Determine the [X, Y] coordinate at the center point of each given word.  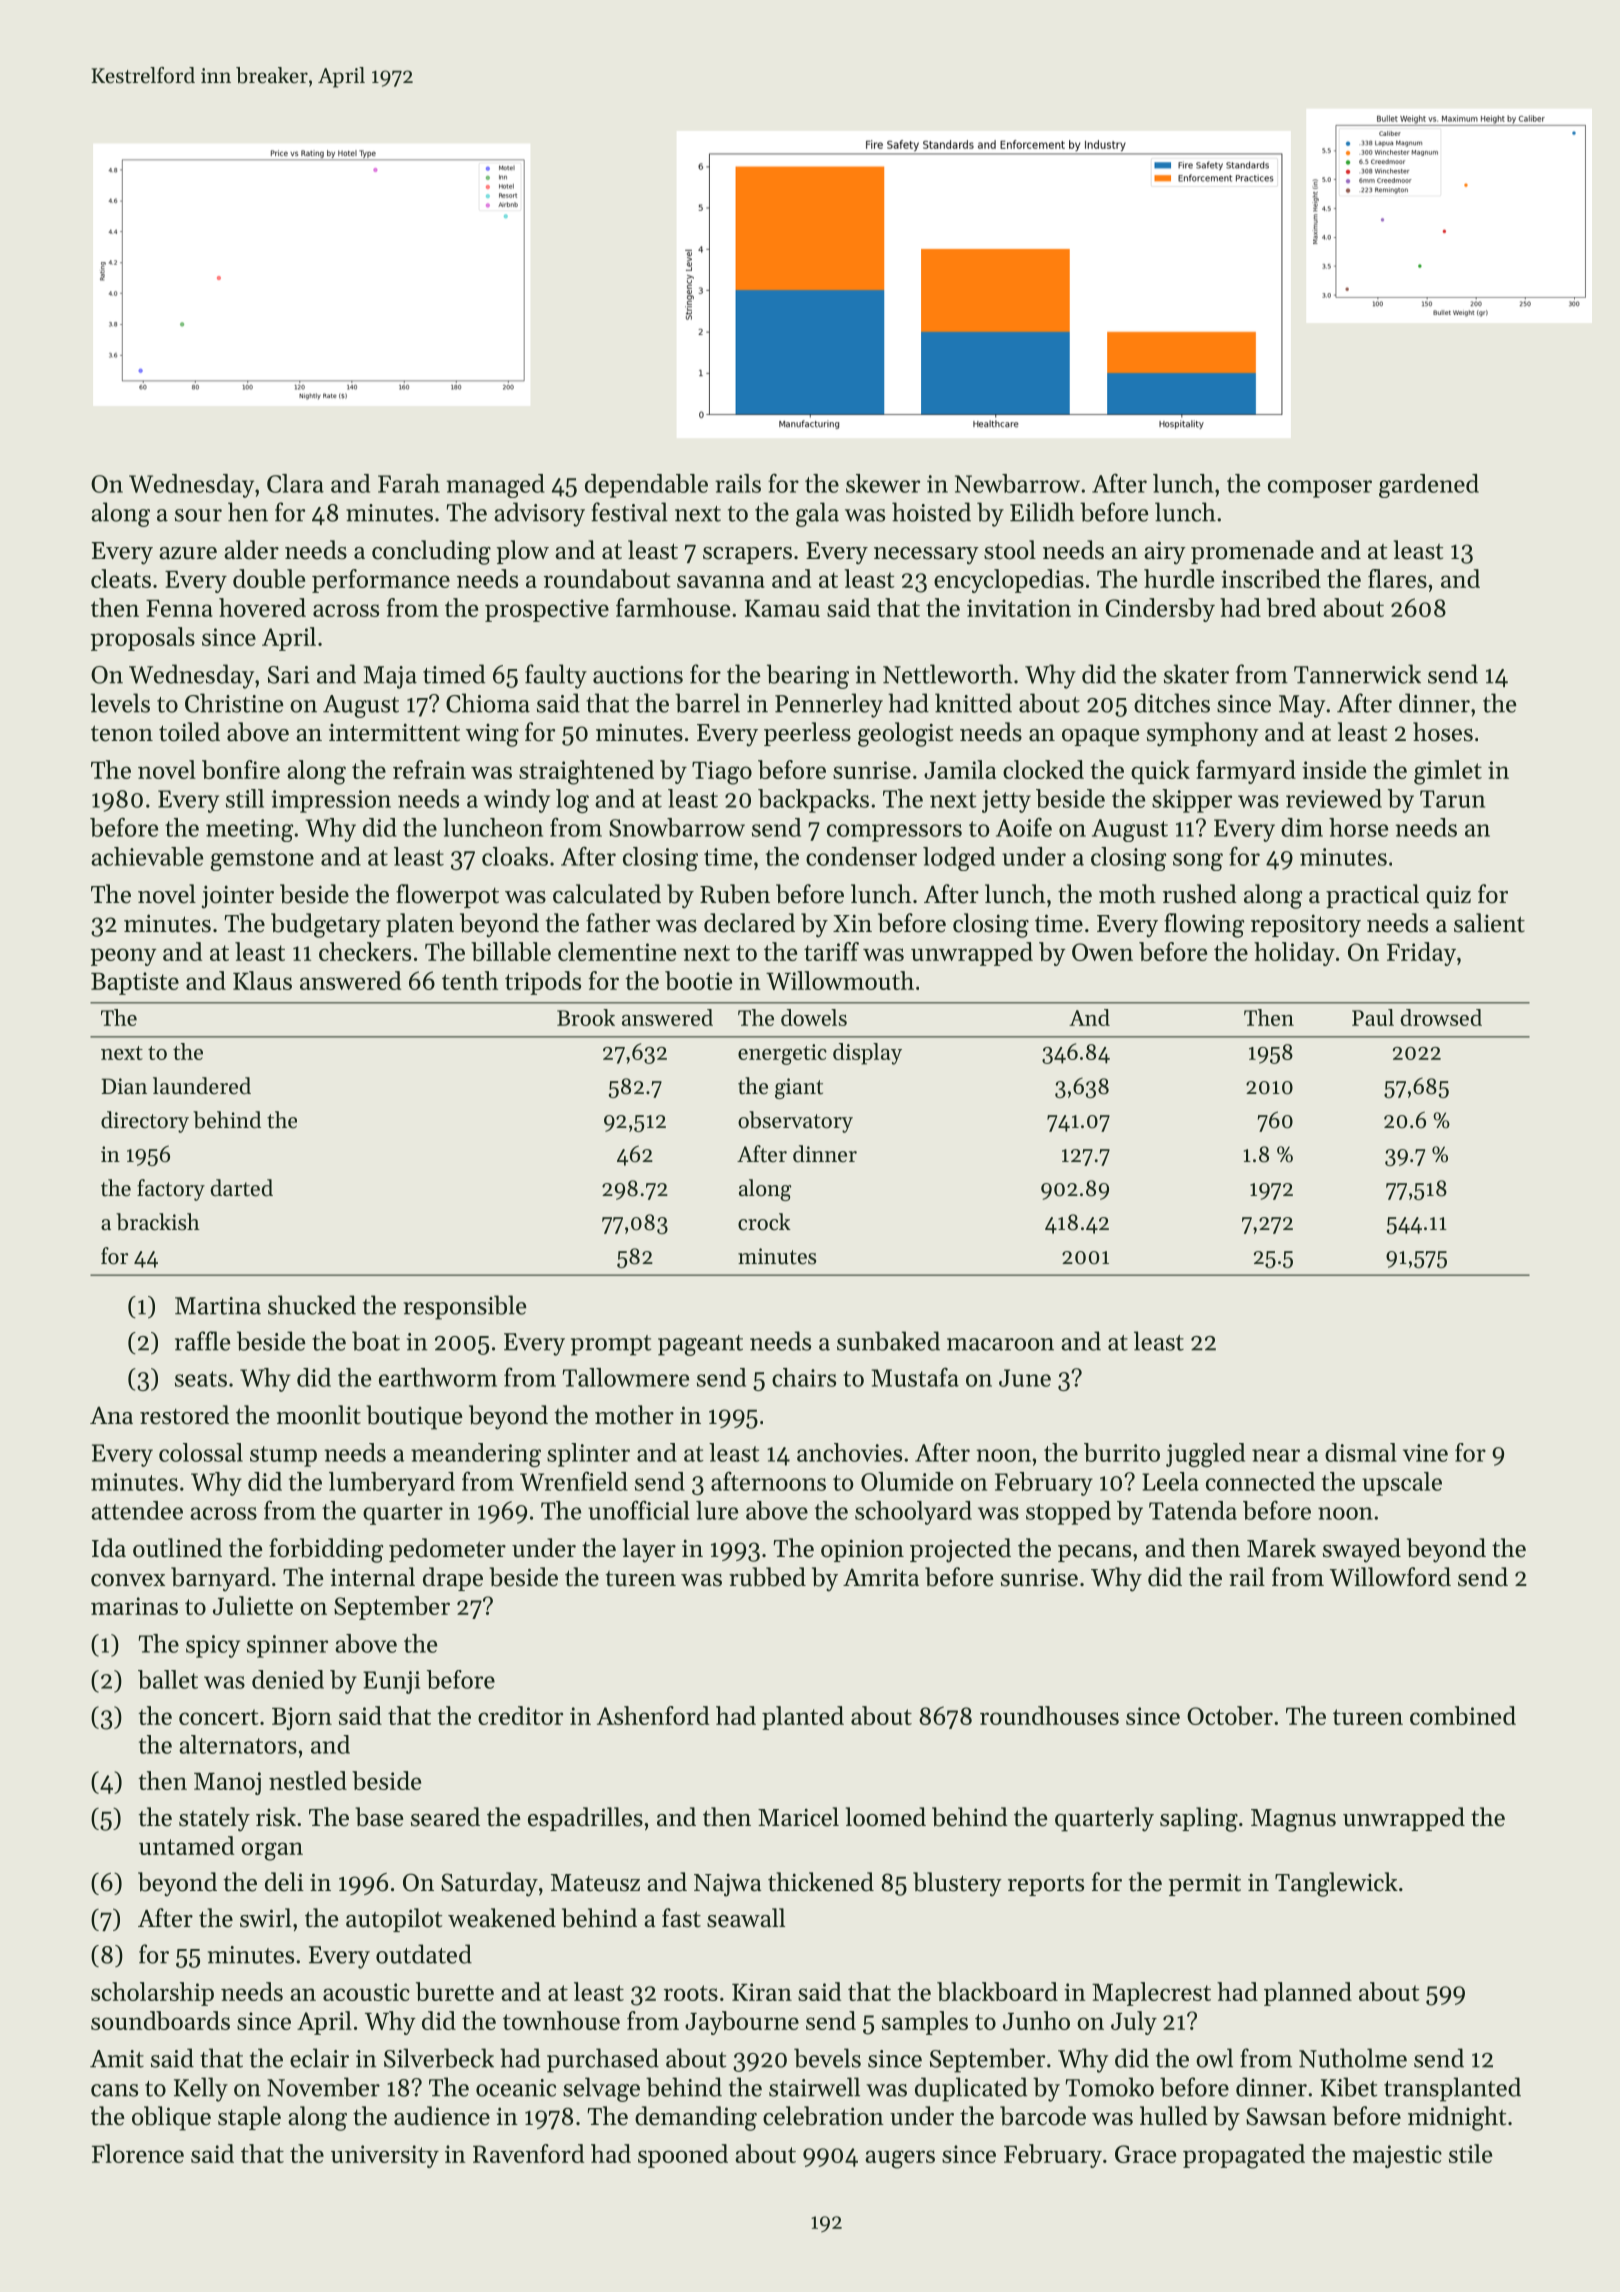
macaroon [1000, 1344]
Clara [295, 483]
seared [445, 1817]
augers [900, 2159]
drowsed [1441, 1017]
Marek [1281, 1548]
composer [1320, 489]
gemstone [262, 860]
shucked [312, 1305]
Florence [138, 2153]
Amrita [881, 1577]
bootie [698, 980]
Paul [1373, 1017]
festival [629, 512]
